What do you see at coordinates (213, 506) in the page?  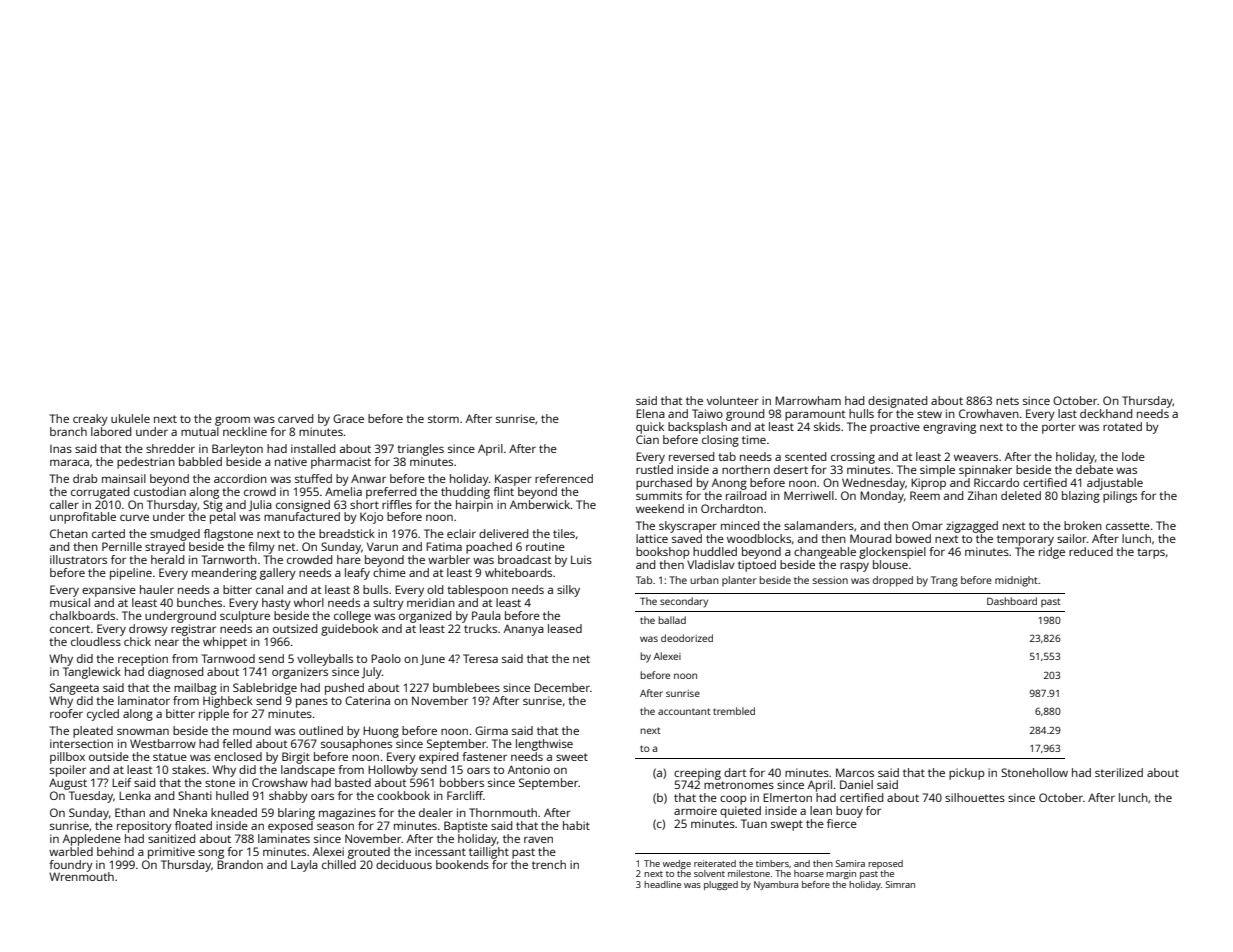 I see `Stig` at bounding box center [213, 506].
